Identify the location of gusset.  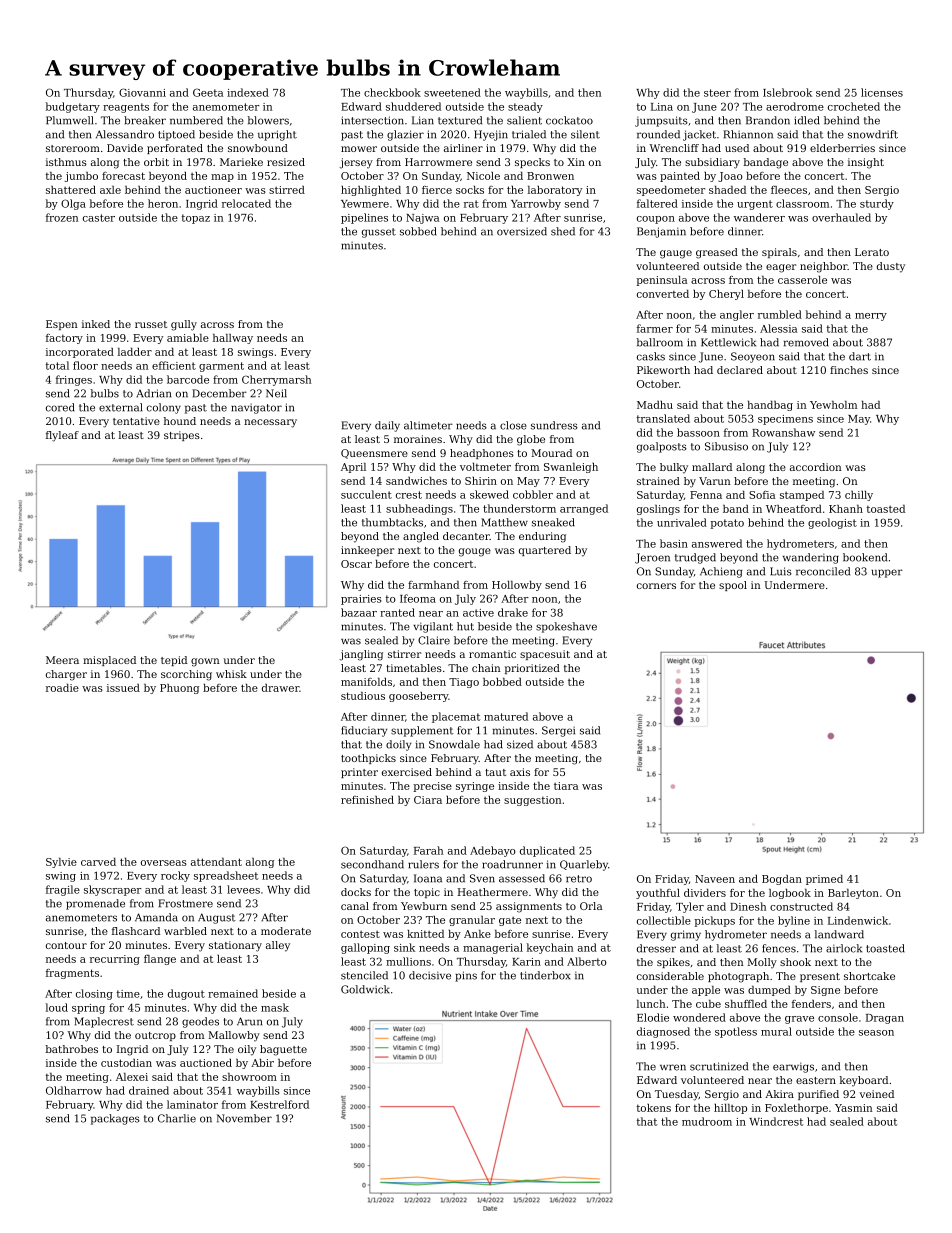
(379, 233).
